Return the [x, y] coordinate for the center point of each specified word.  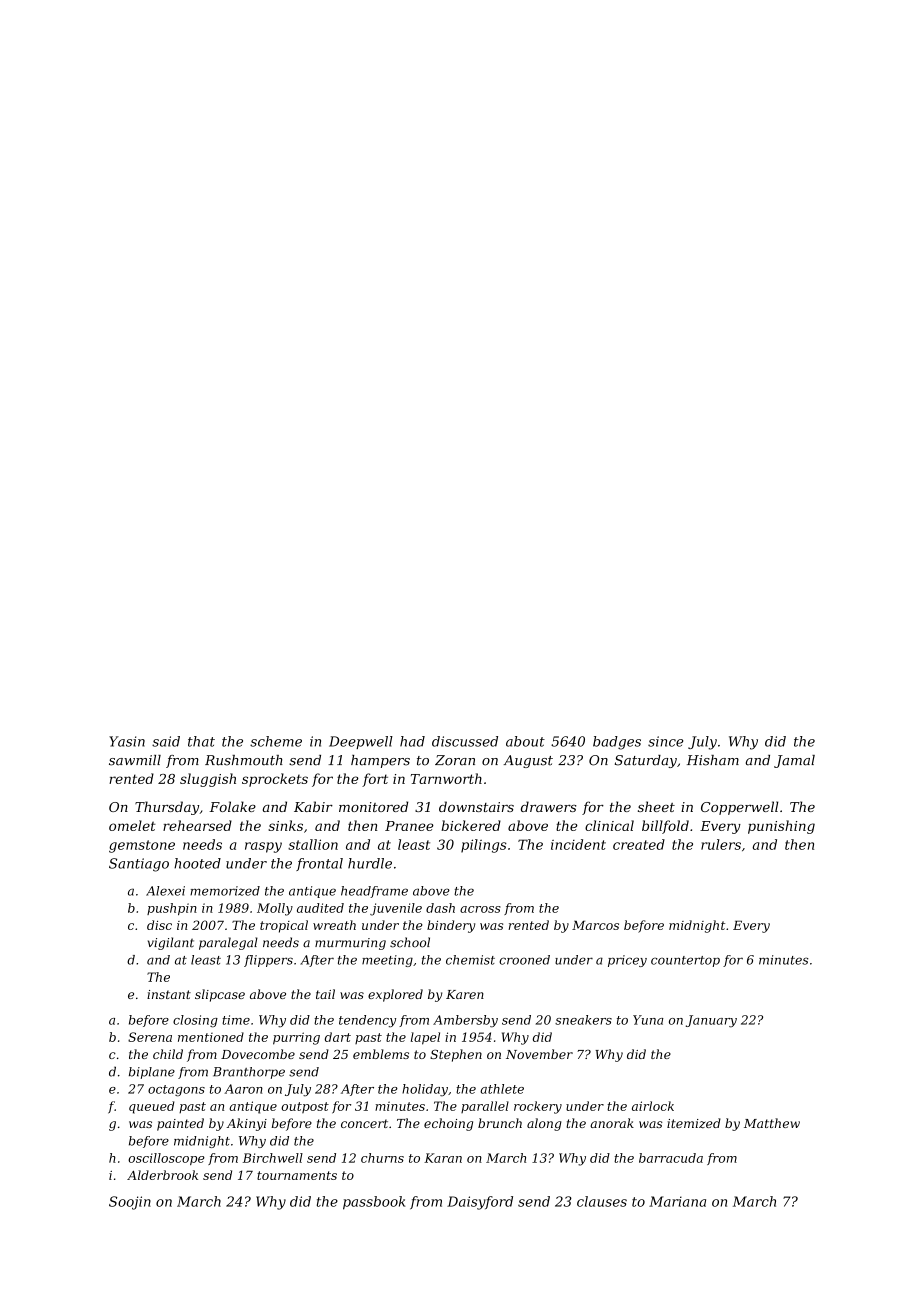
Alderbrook [162, 1175]
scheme [276, 741]
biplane [152, 1073]
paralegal [228, 943]
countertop [685, 961]
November [539, 1054]
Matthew [772, 1123]
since [665, 741]
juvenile [396, 909]
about [525, 741]
